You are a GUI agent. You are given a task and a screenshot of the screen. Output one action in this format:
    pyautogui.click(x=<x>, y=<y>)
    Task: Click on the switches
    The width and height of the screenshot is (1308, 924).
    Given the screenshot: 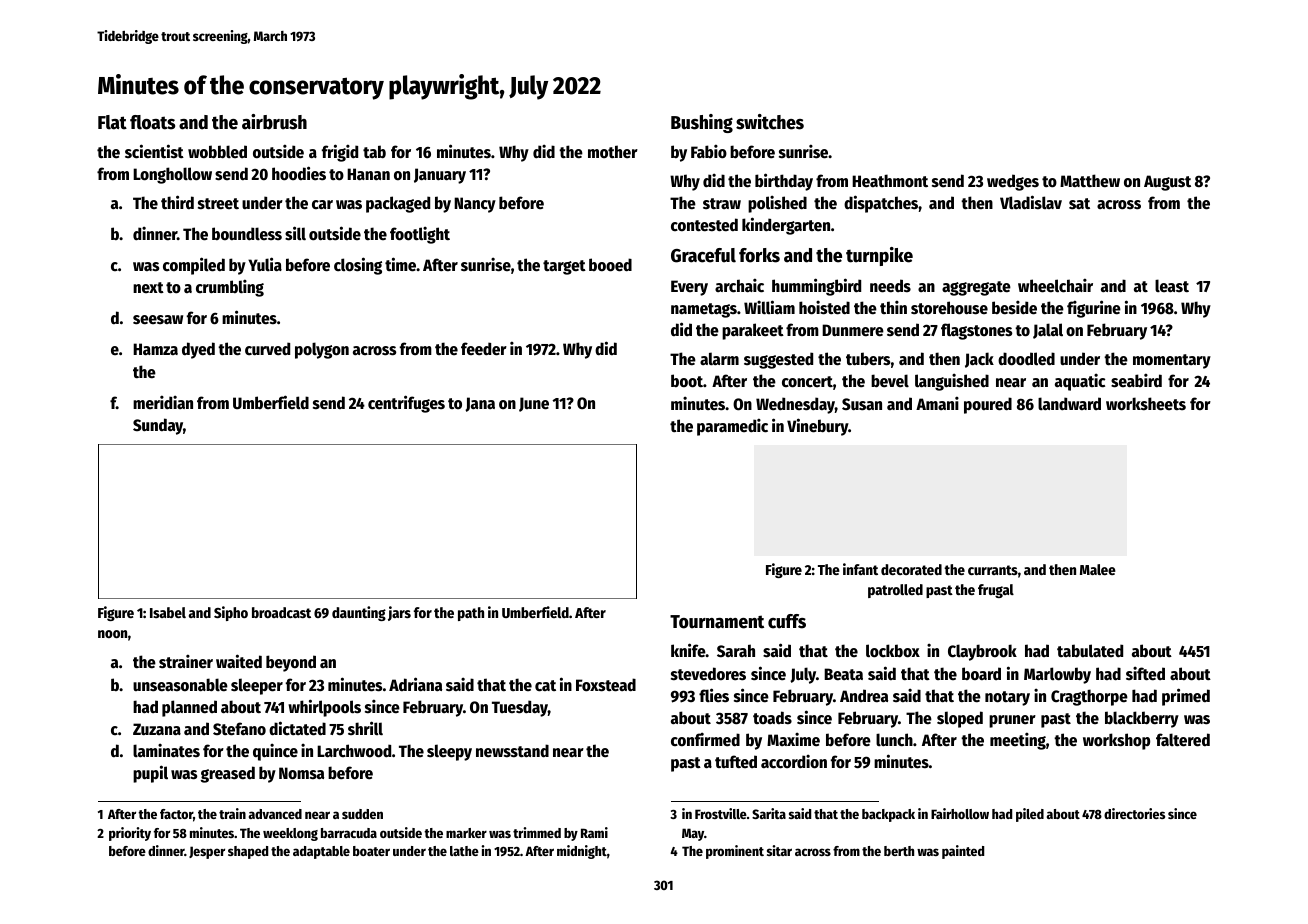 What is the action you would take?
    pyautogui.click(x=770, y=122)
